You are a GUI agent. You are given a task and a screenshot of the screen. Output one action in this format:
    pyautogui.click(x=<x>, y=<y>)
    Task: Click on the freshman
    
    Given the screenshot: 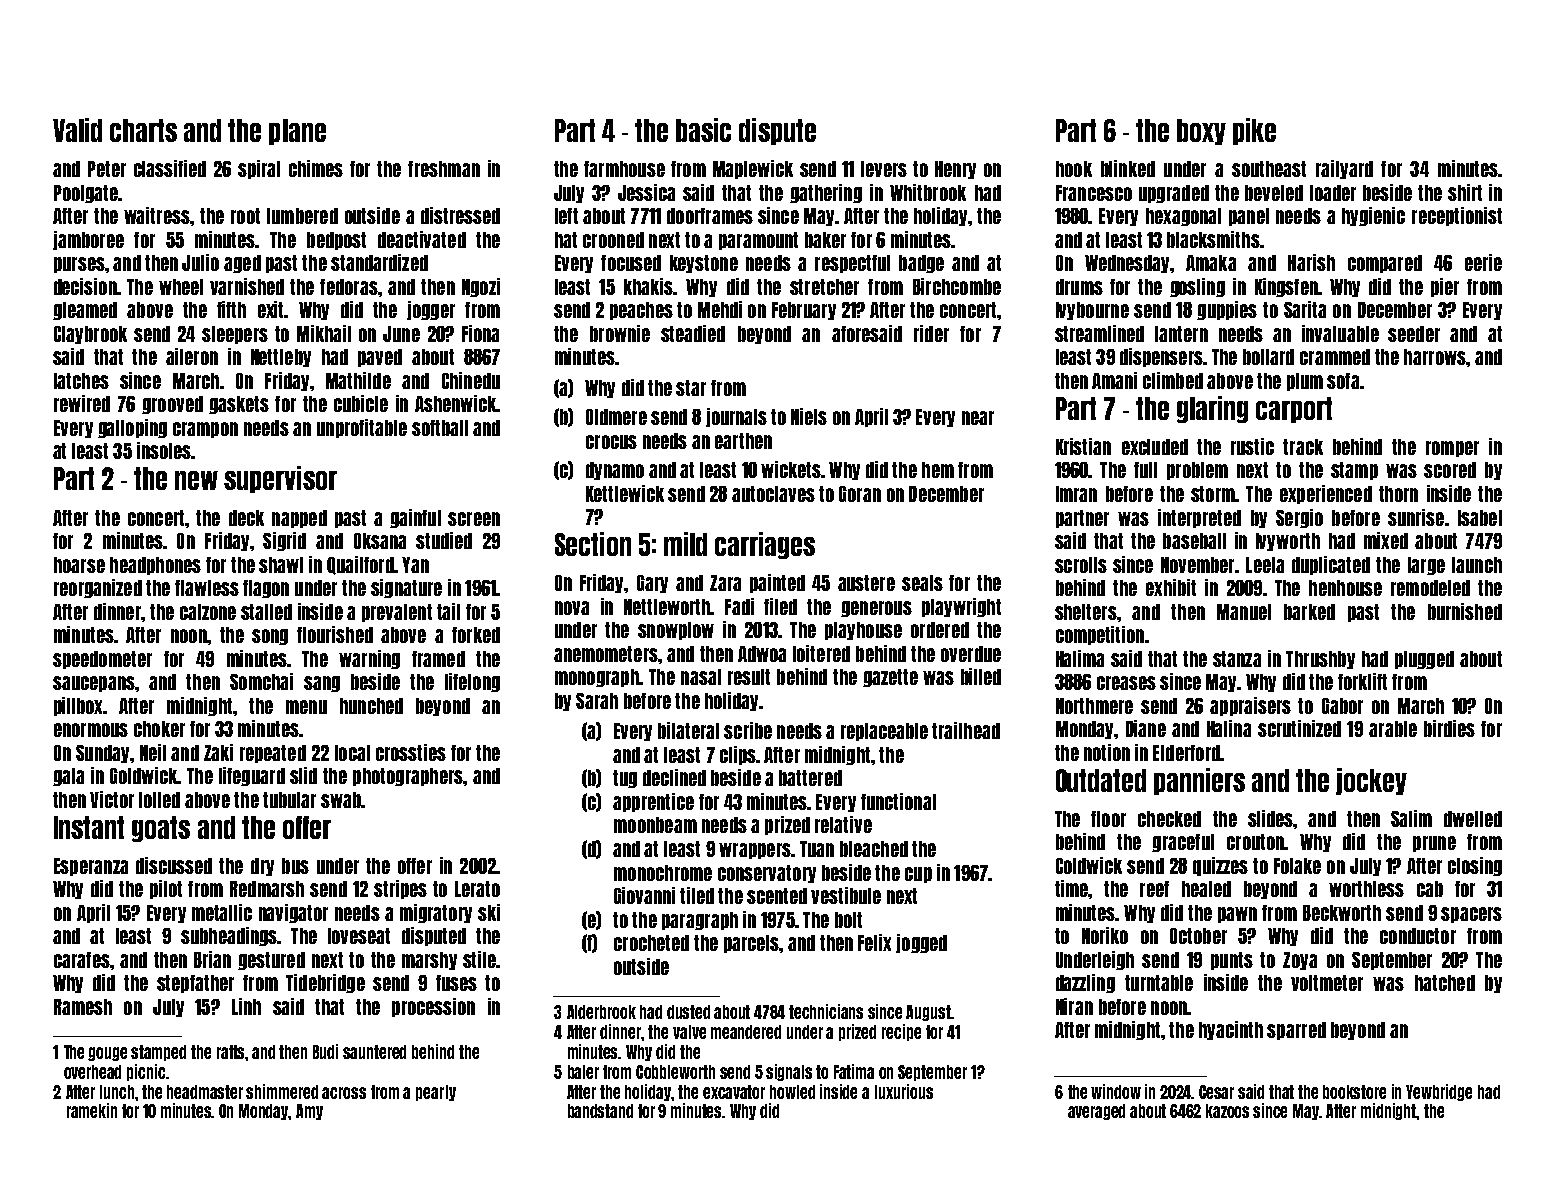 What is the action you would take?
    pyautogui.click(x=444, y=169)
